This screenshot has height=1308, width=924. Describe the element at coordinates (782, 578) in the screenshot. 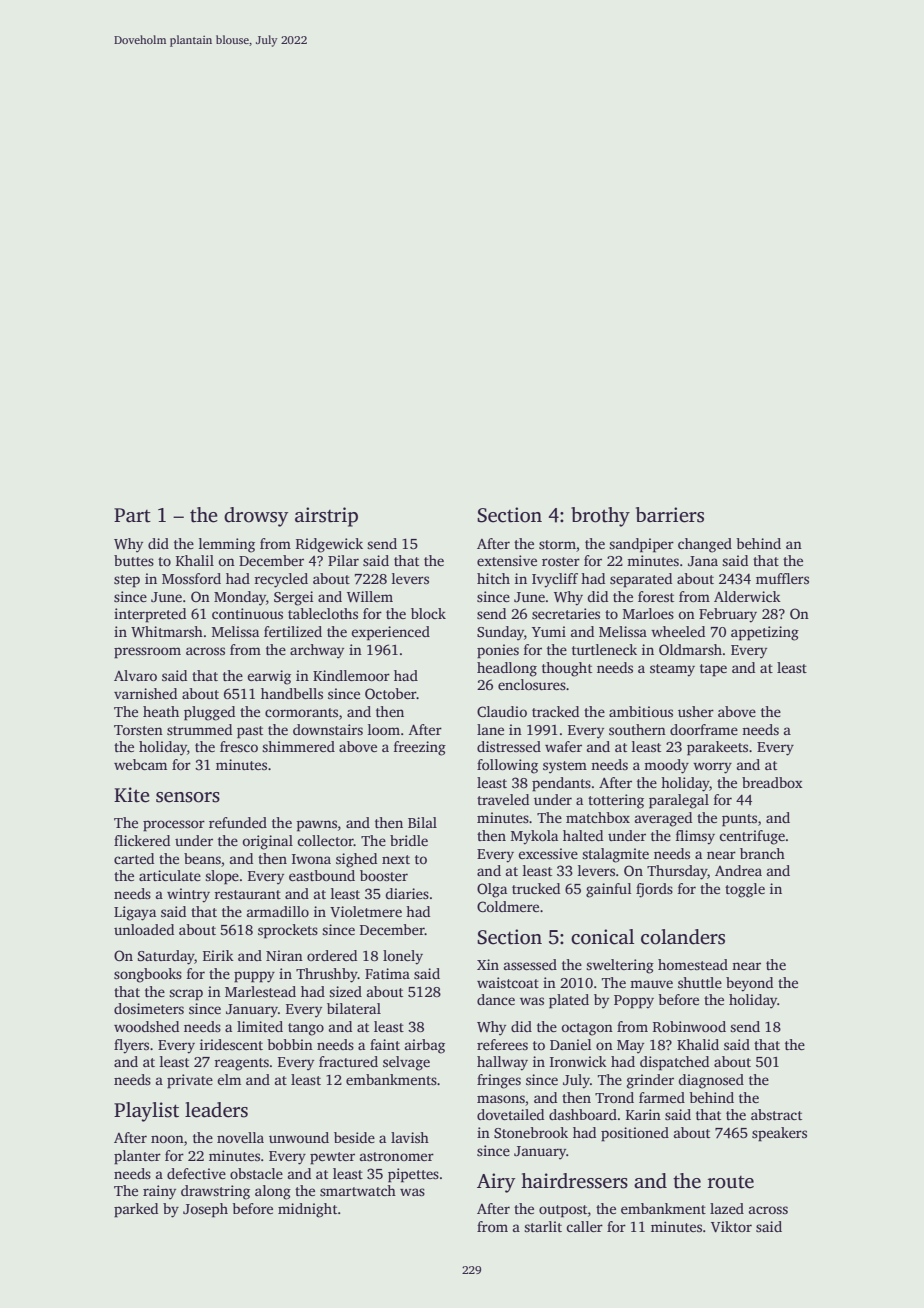

I see `mufflers` at that location.
